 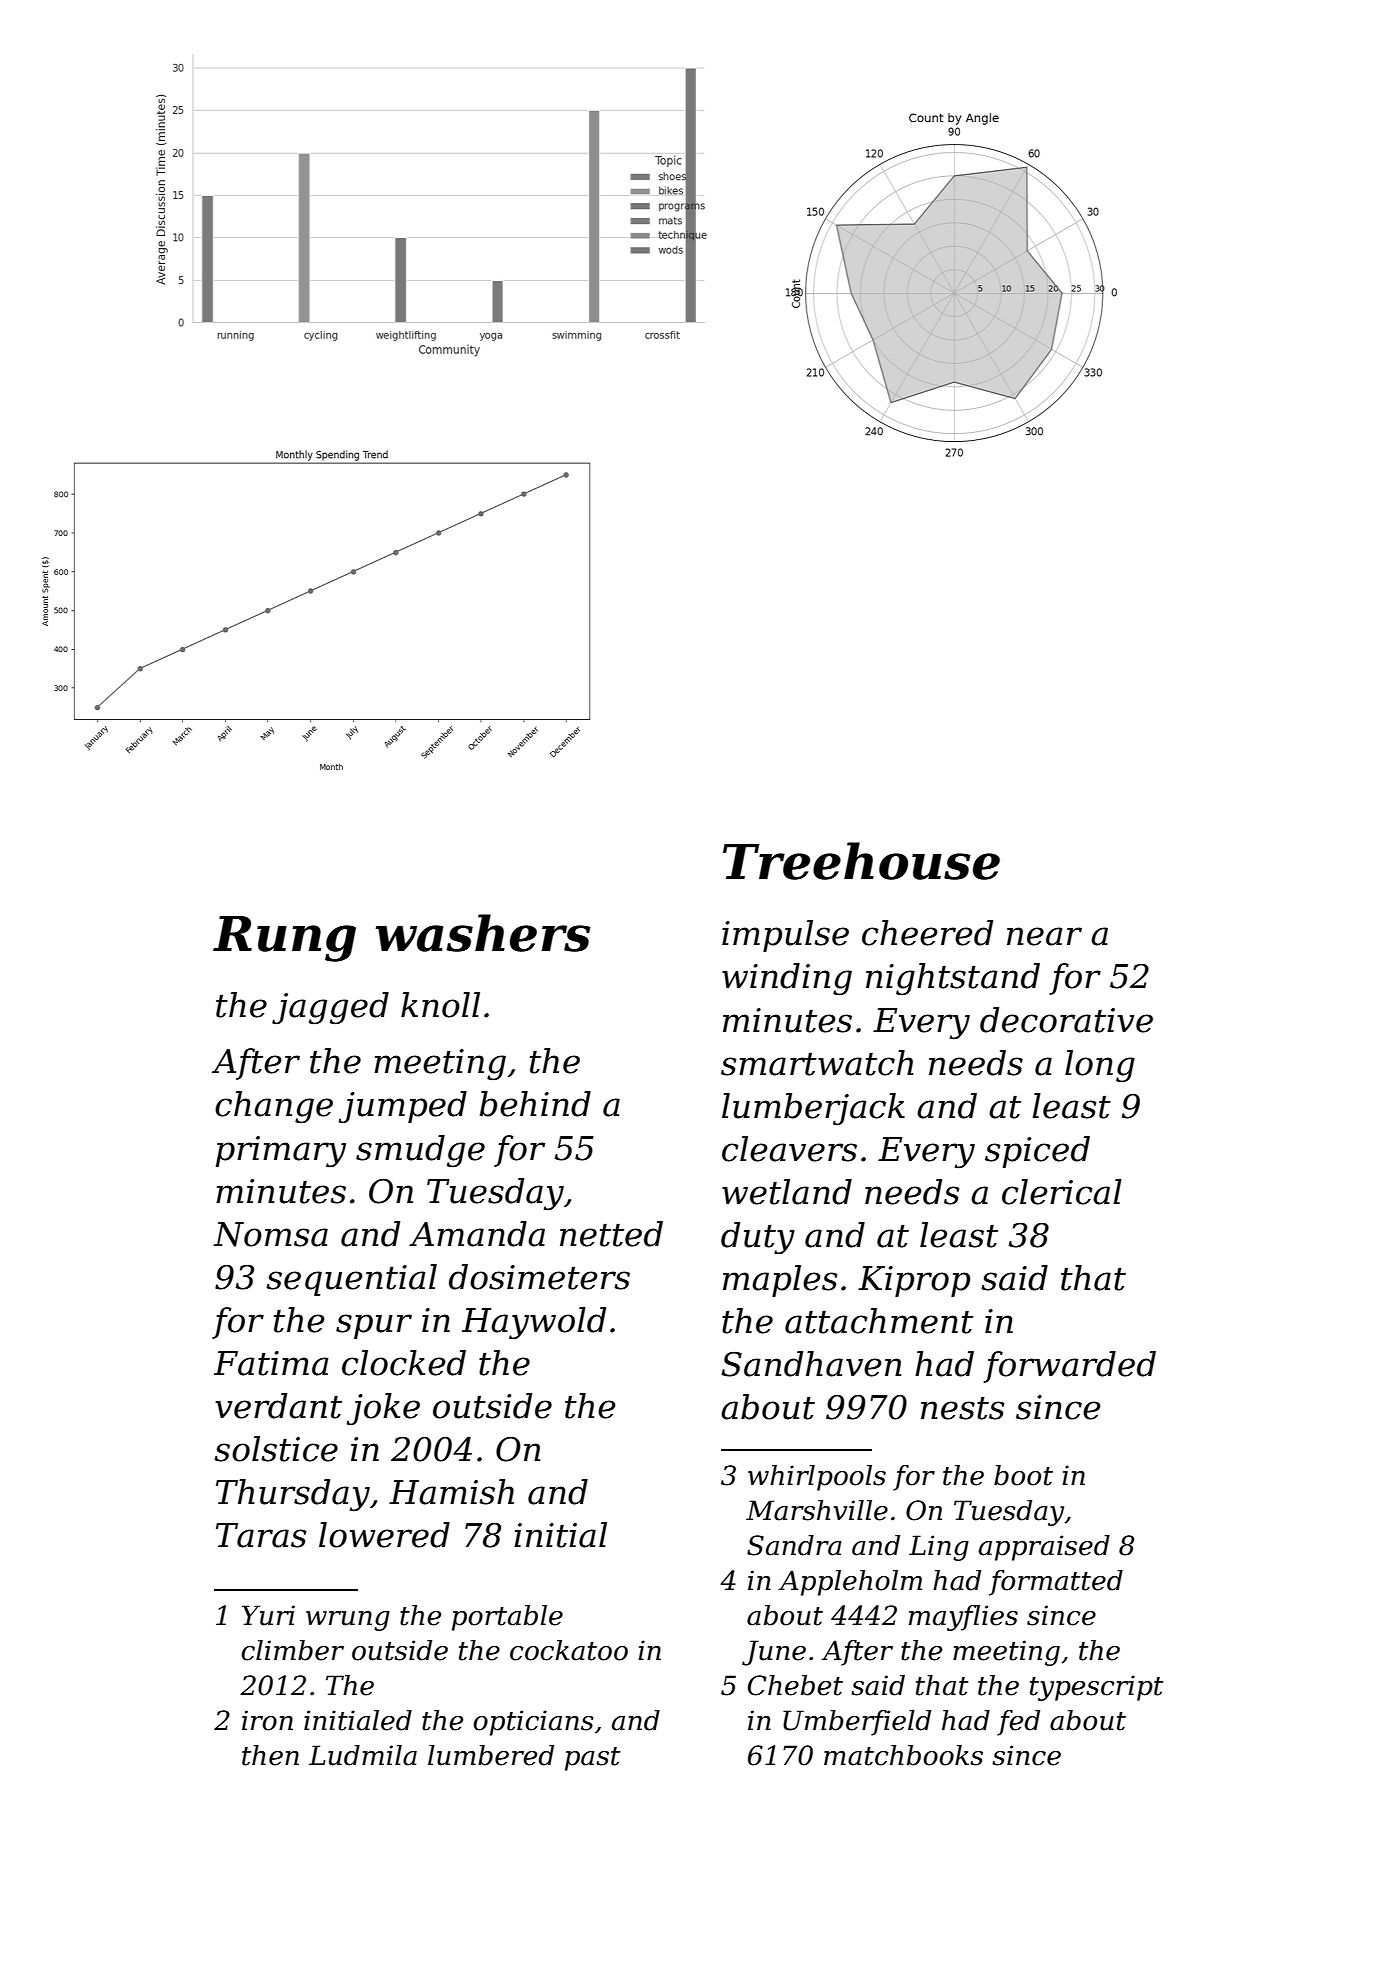 I want to click on duty, so click(x=758, y=1238).
